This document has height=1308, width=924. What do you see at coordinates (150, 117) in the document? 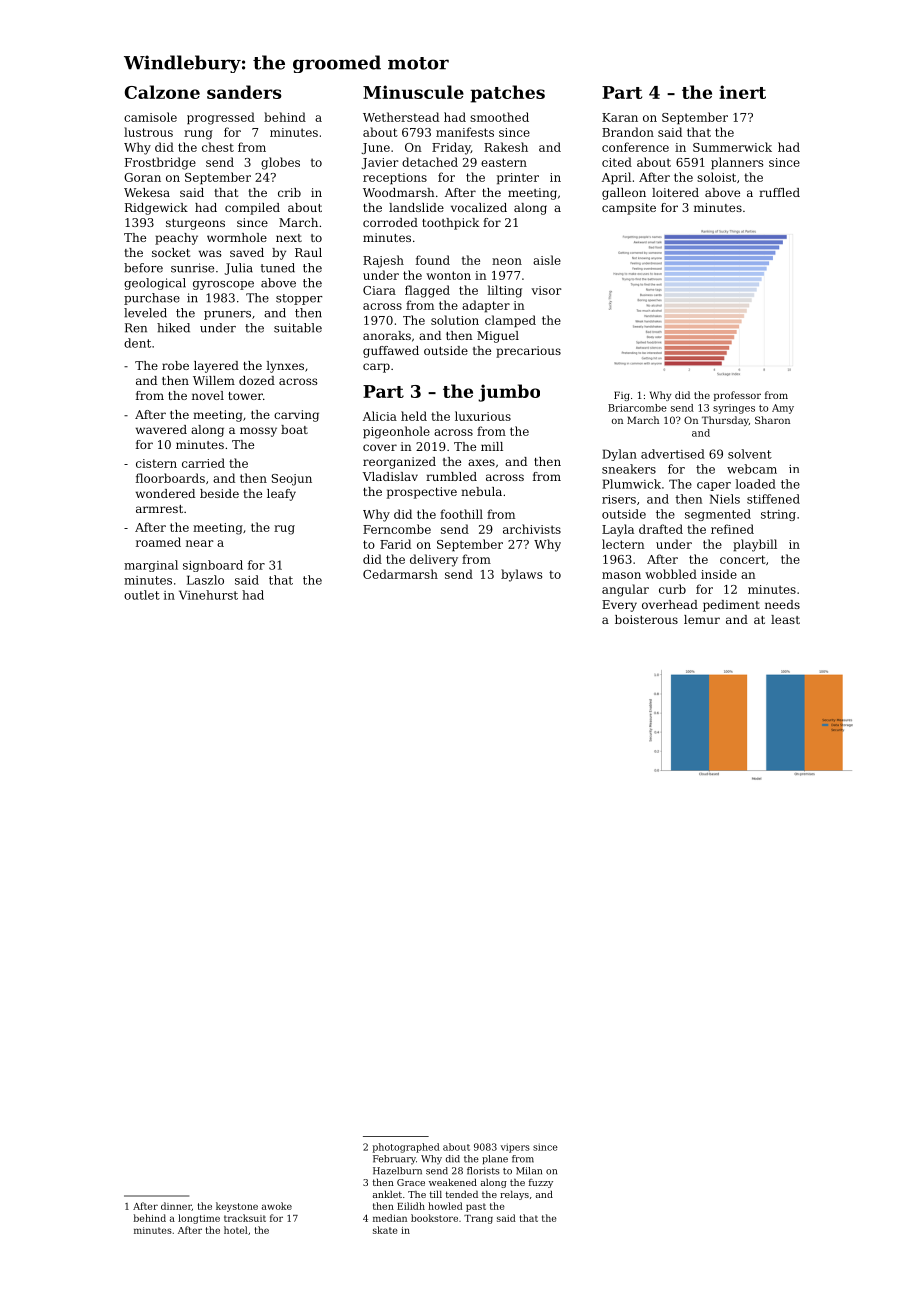
I see `camisole` at bounding box center [150, 117].
